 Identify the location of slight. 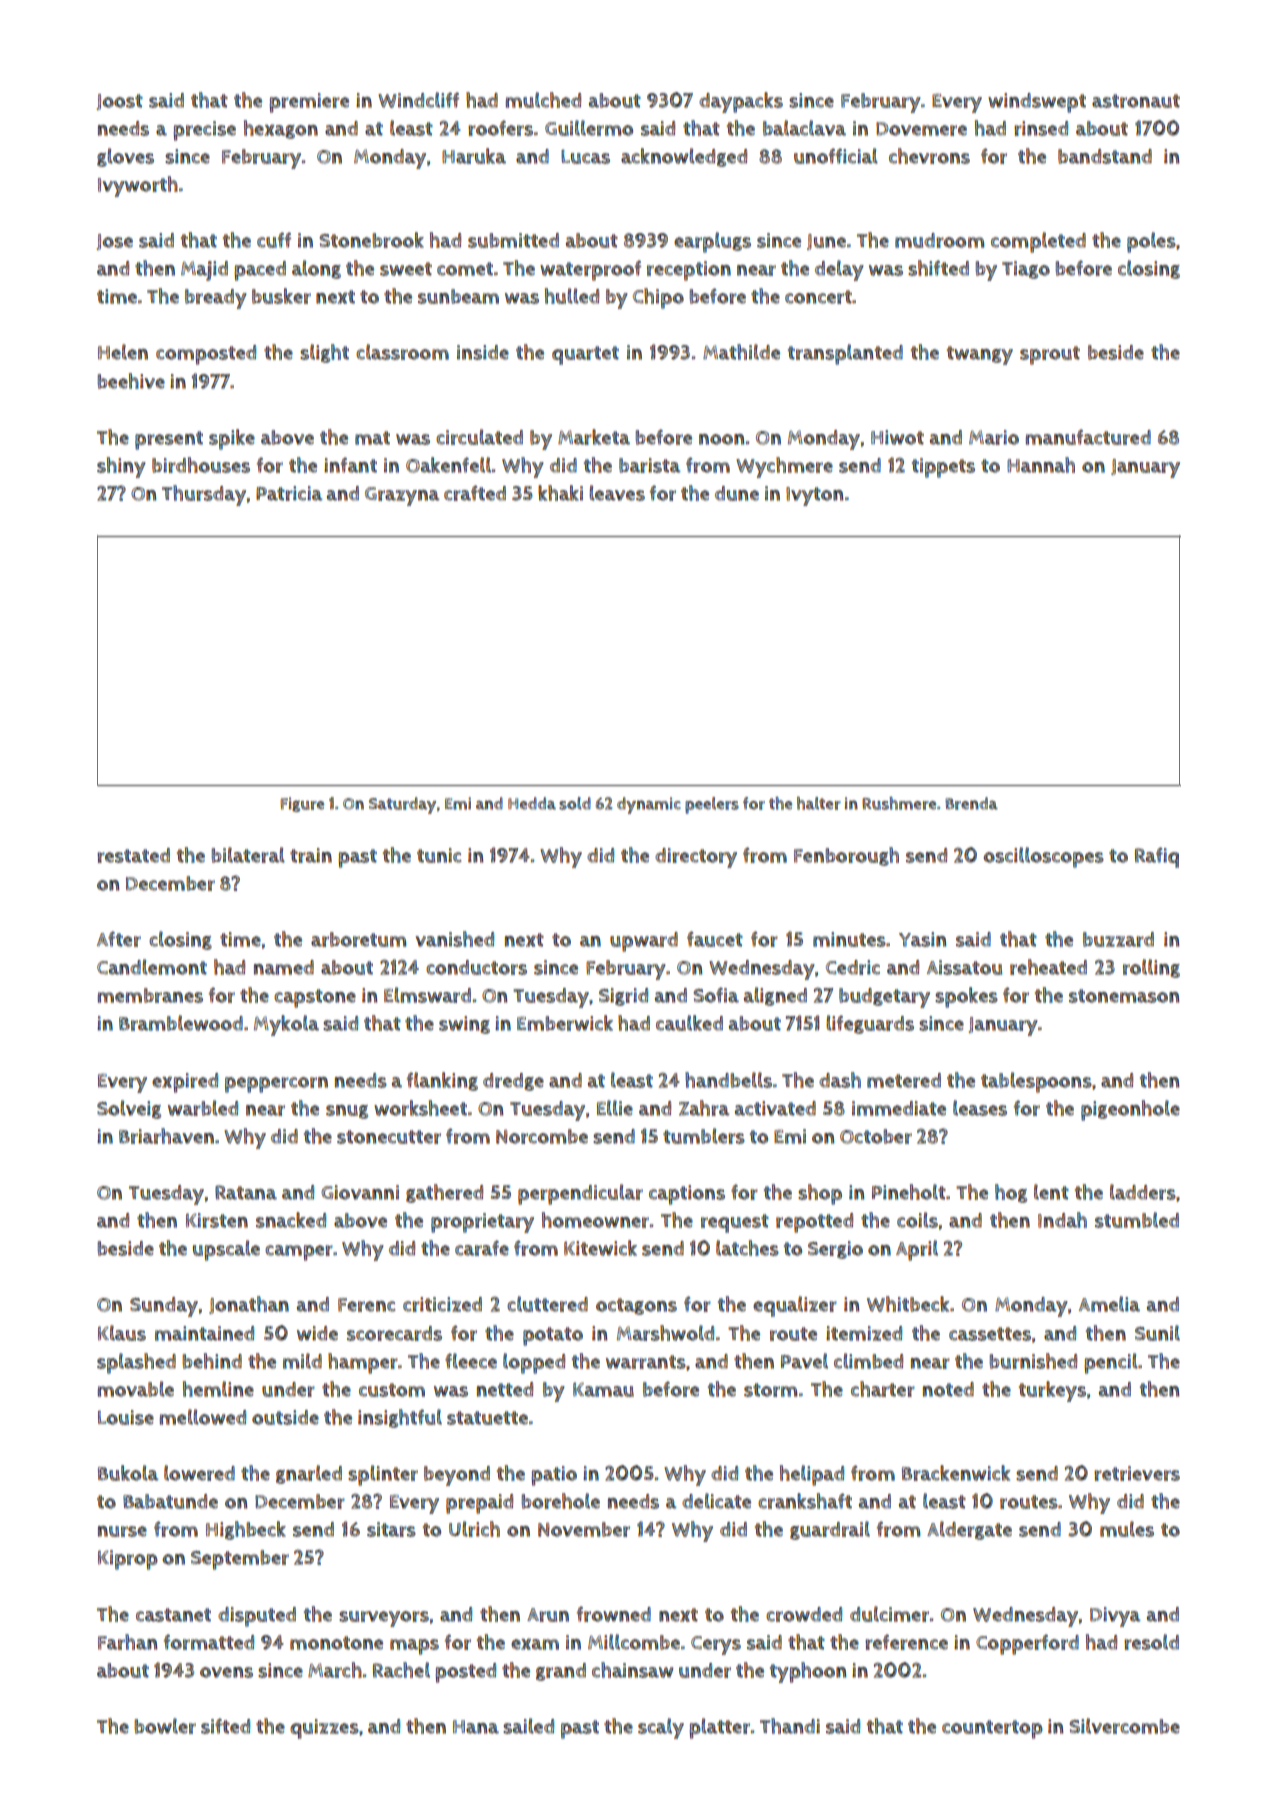
(324, 353).
